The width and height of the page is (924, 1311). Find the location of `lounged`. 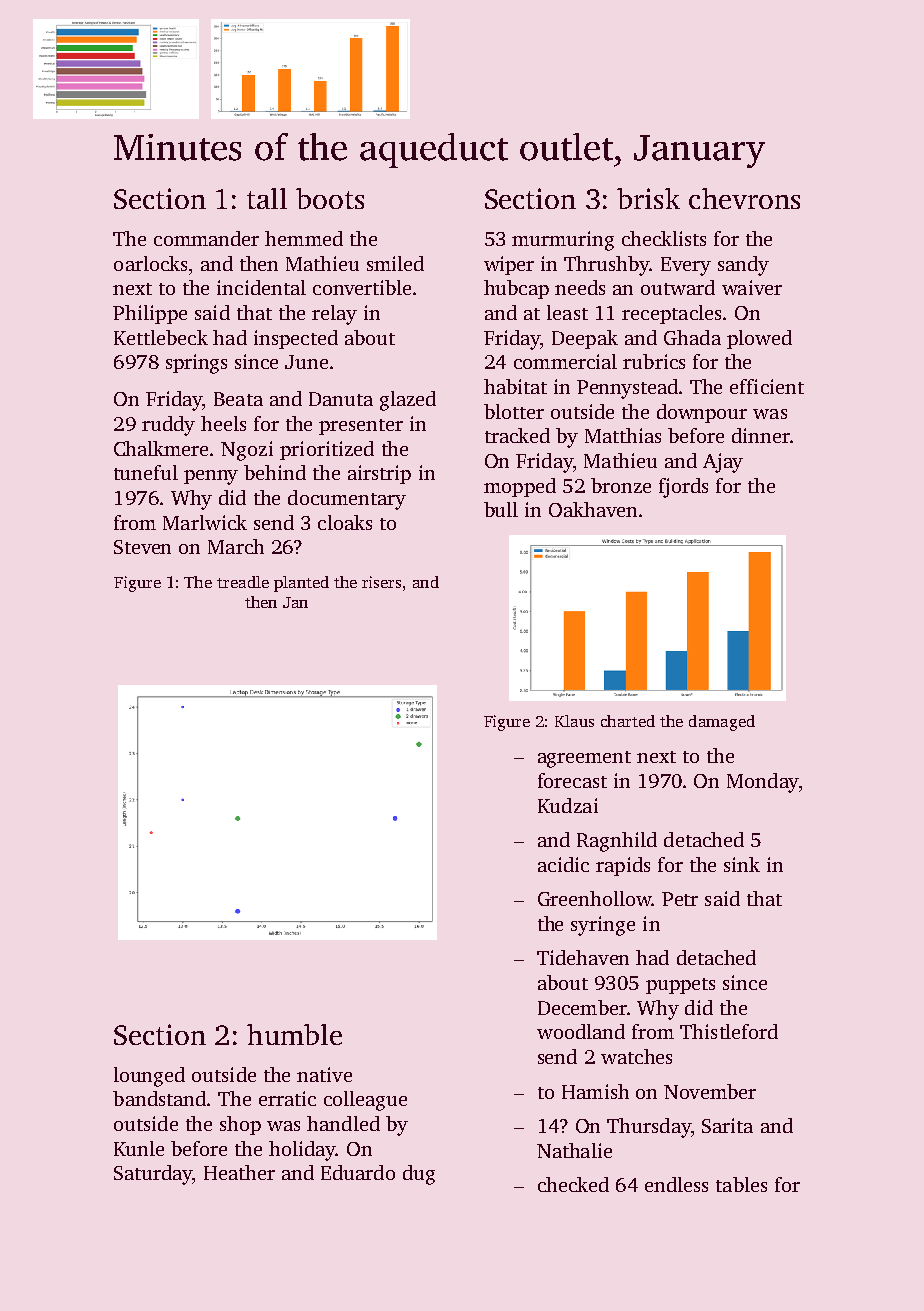

lounged is located at coordinates (149, 1077).
